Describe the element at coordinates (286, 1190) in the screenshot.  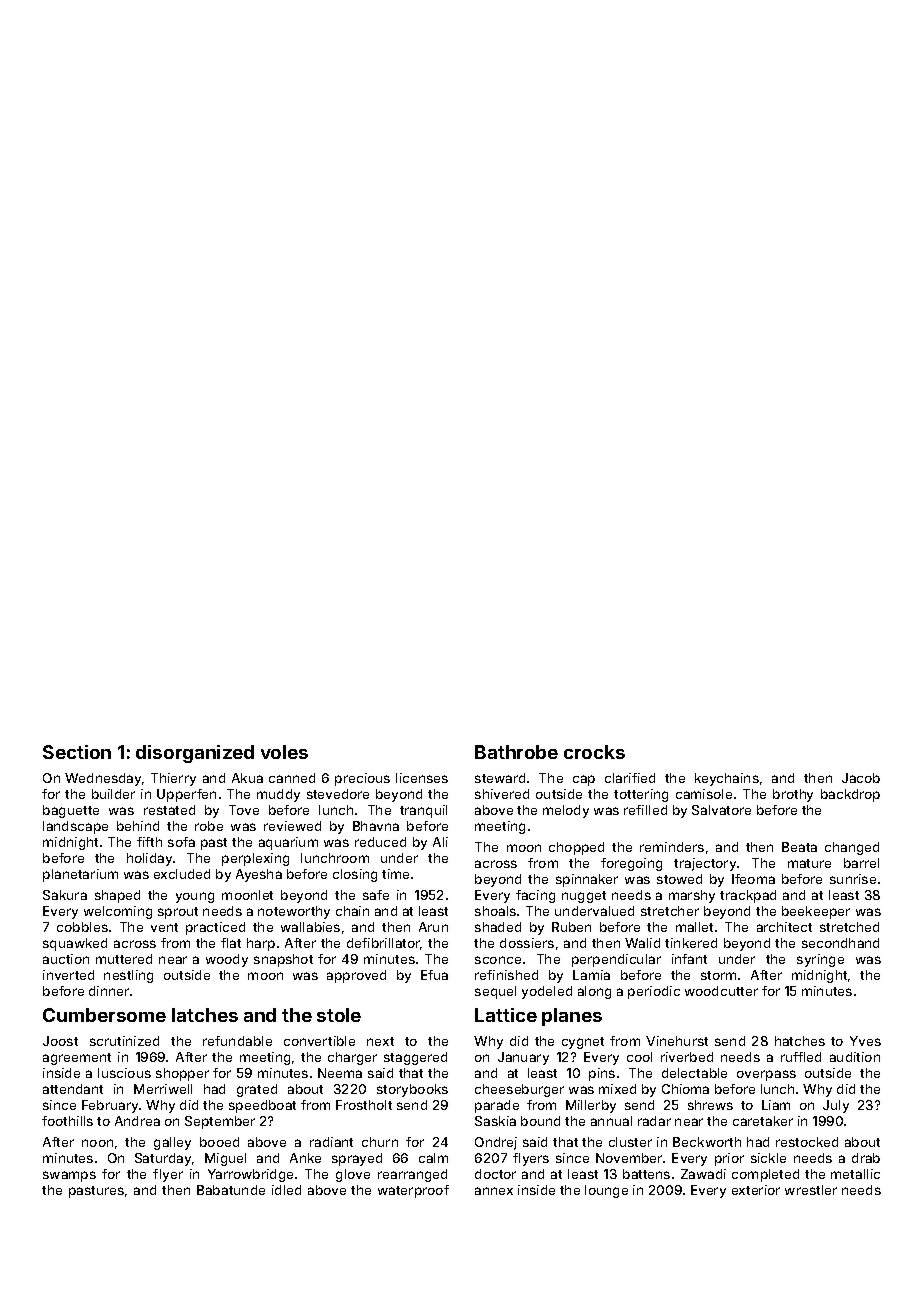
I see `idled` at that location.
